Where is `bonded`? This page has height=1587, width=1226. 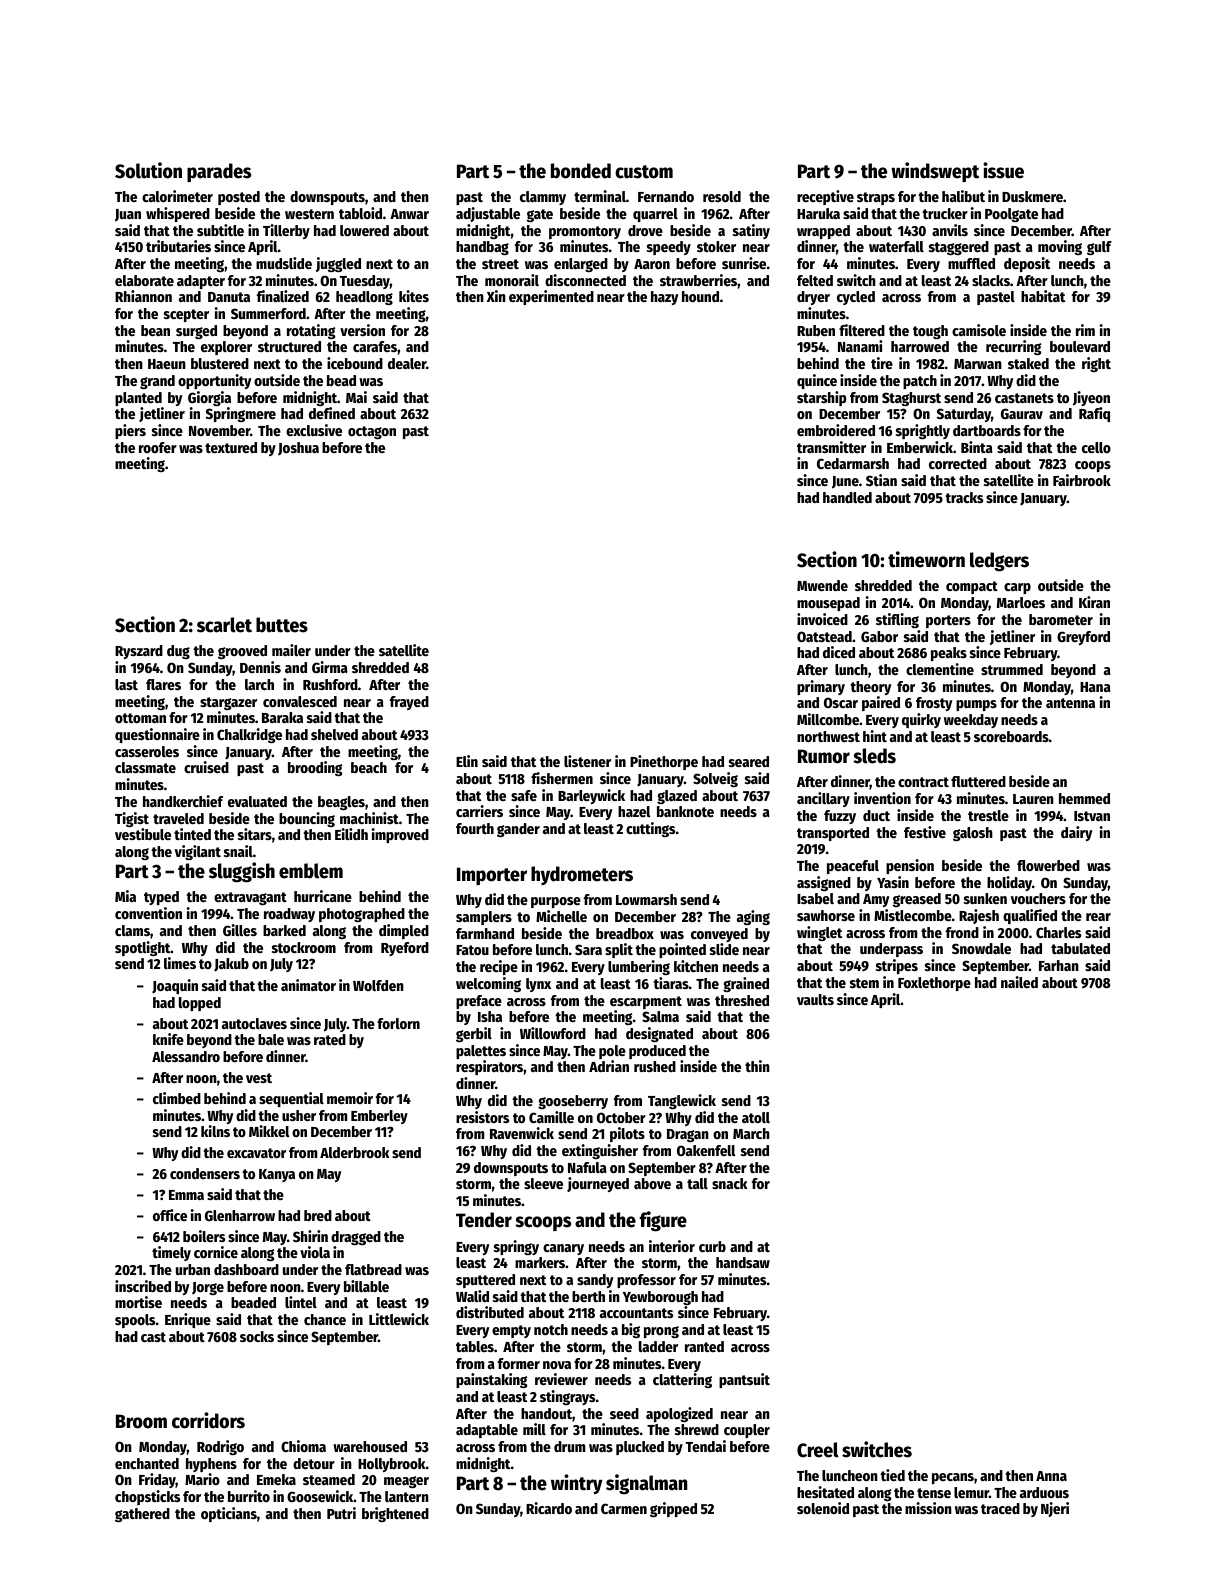
bonded is located at coordinates (581, 171).
